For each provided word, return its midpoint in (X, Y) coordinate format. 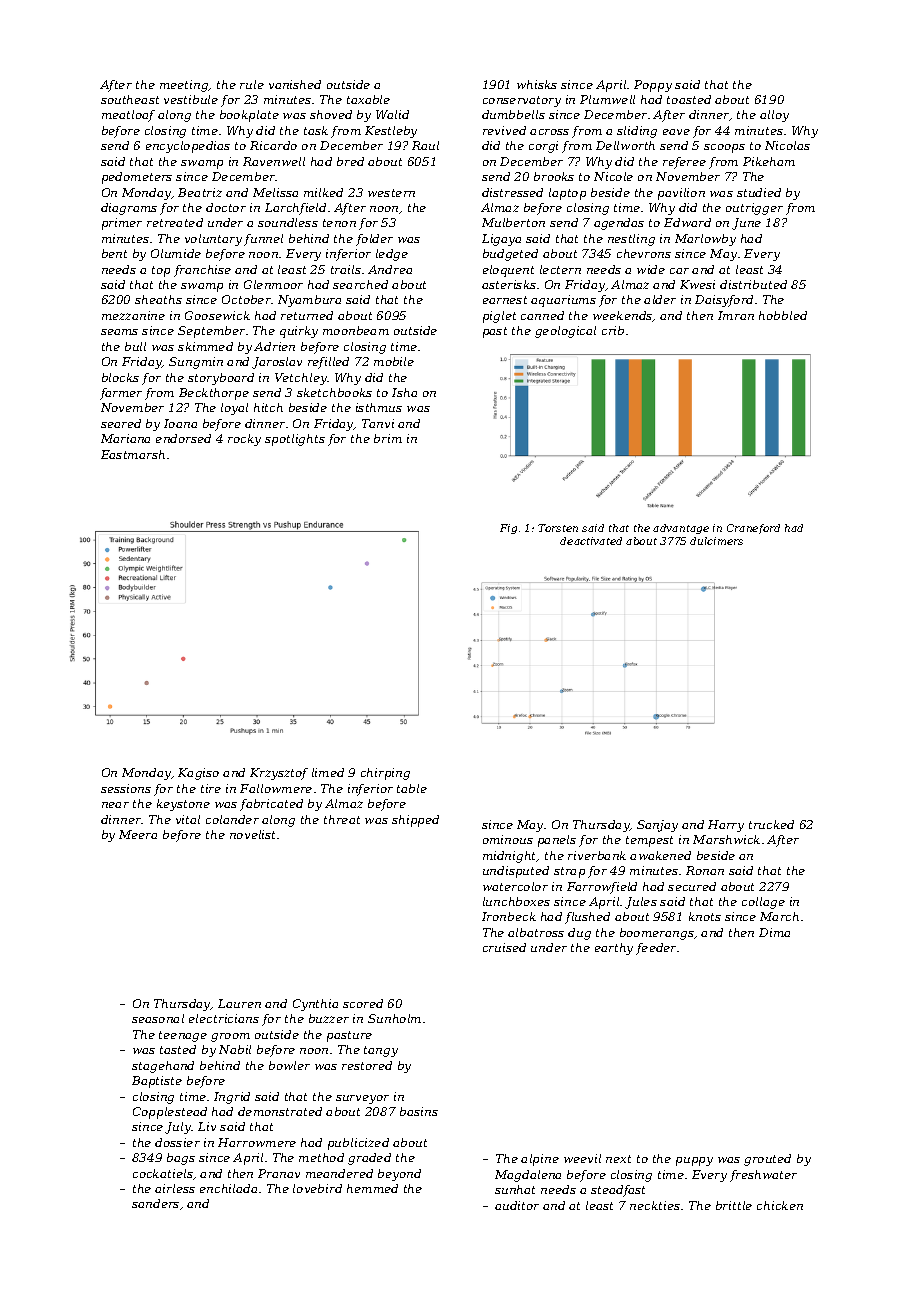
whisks (537, 84)
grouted (767, 1160)
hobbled (783, 315)
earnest (505, 300)
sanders (155, 1203)
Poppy (653, 86)
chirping (385, 774)
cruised (504, 947)
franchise (202, 271)
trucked (771, 824)
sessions (126, 788)
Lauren (239, 1003)
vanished (295, 84)
